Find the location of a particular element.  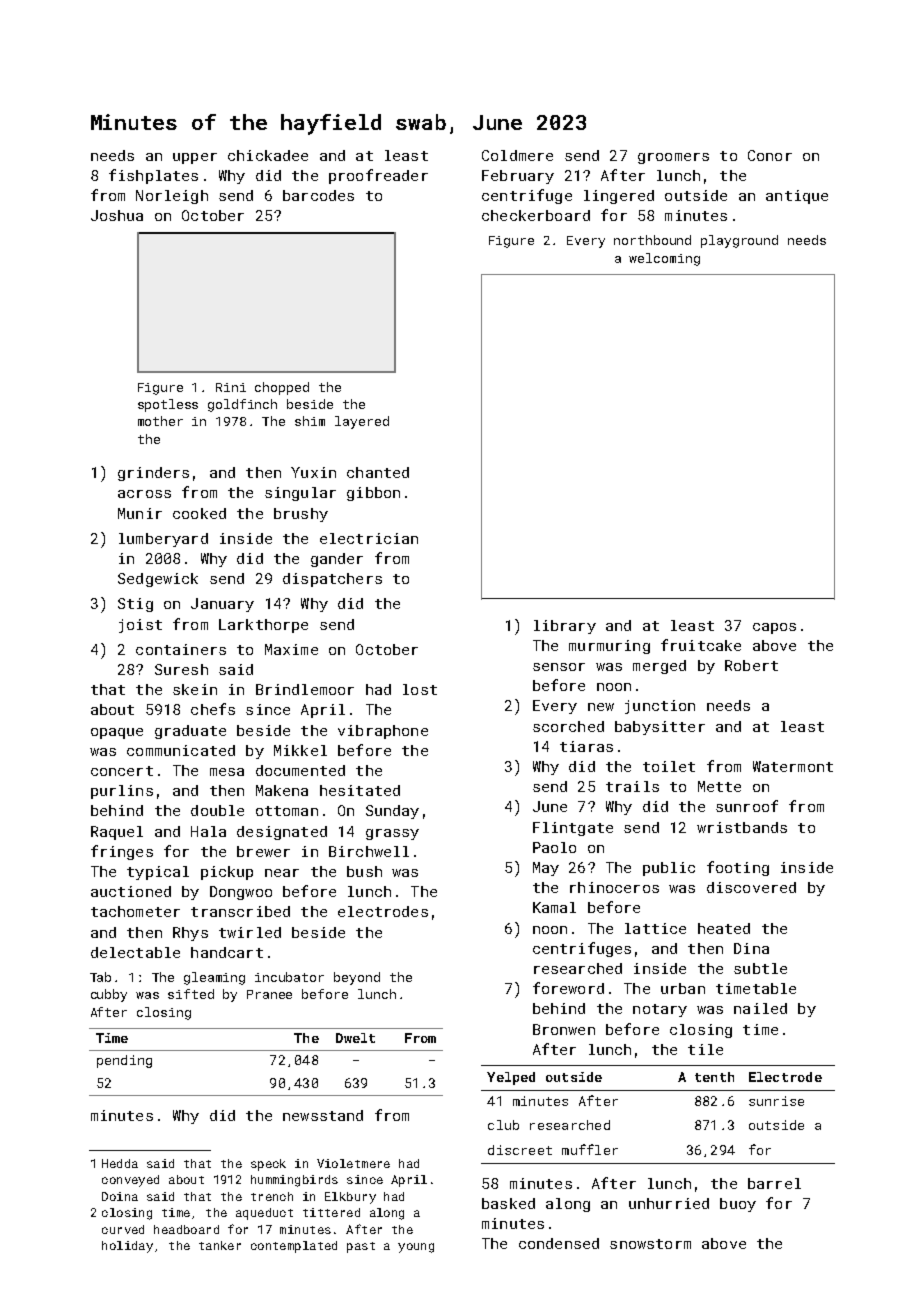

basked is located at coordinates (508, 1203).
